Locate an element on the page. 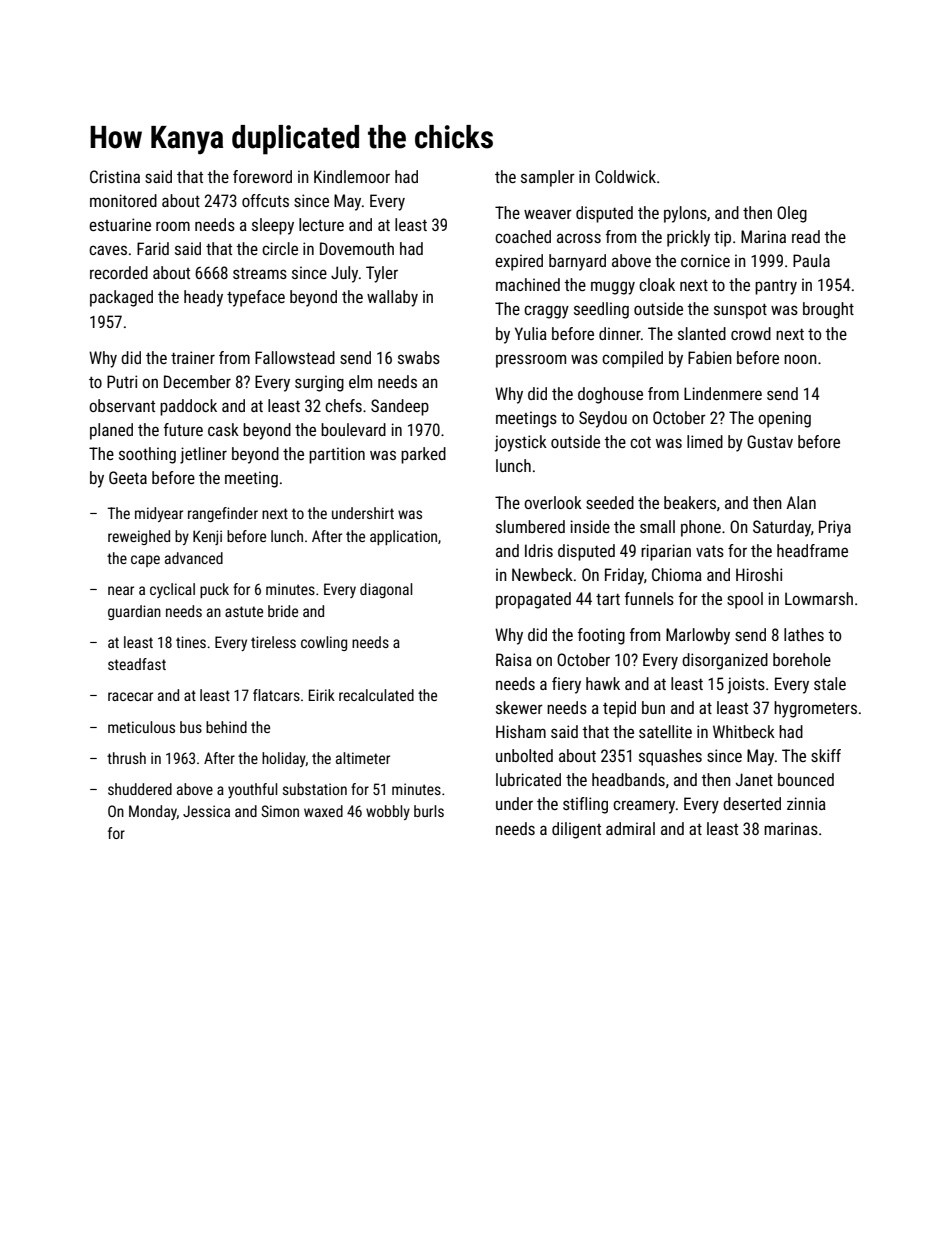  waxed is located at coordinates (323, 811).
